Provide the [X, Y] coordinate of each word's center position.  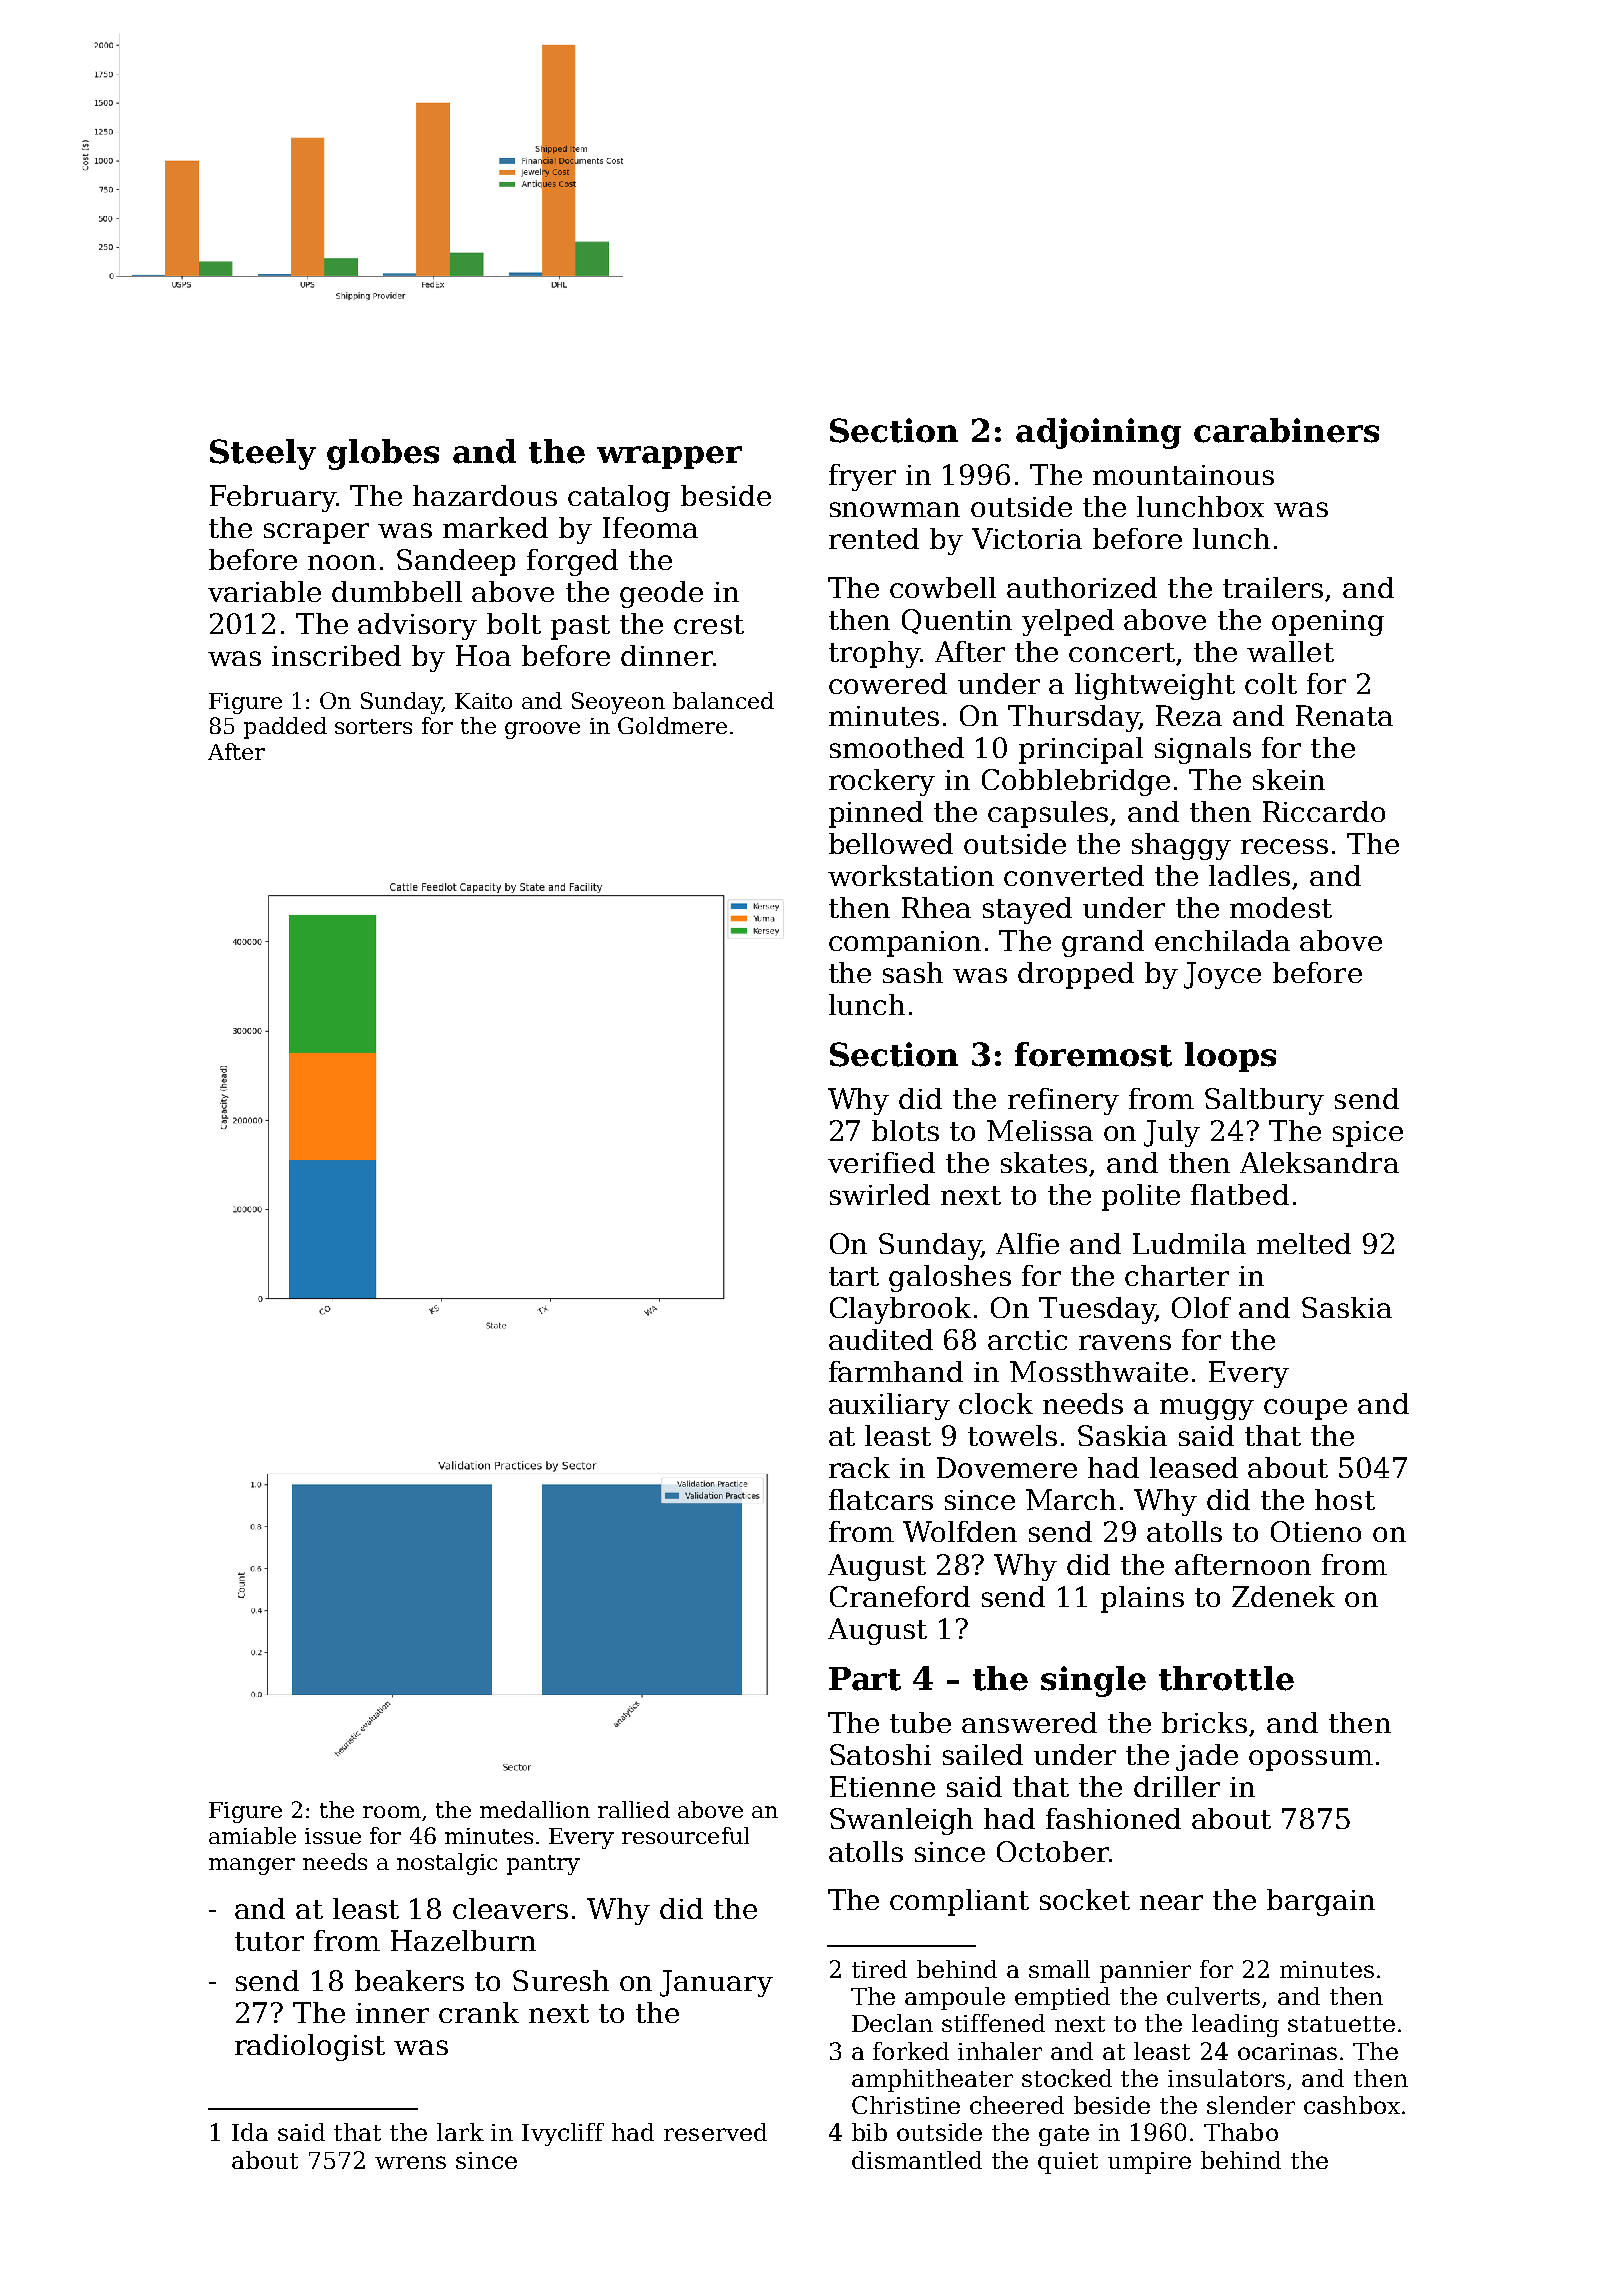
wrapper [669, 457]
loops [1230, 1057]
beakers [409, 1980]
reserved [715, 2132]
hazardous [485, 495]
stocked [1067, 2078]
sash [913, 972]
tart [854, 1276]
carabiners [1286, 430]
